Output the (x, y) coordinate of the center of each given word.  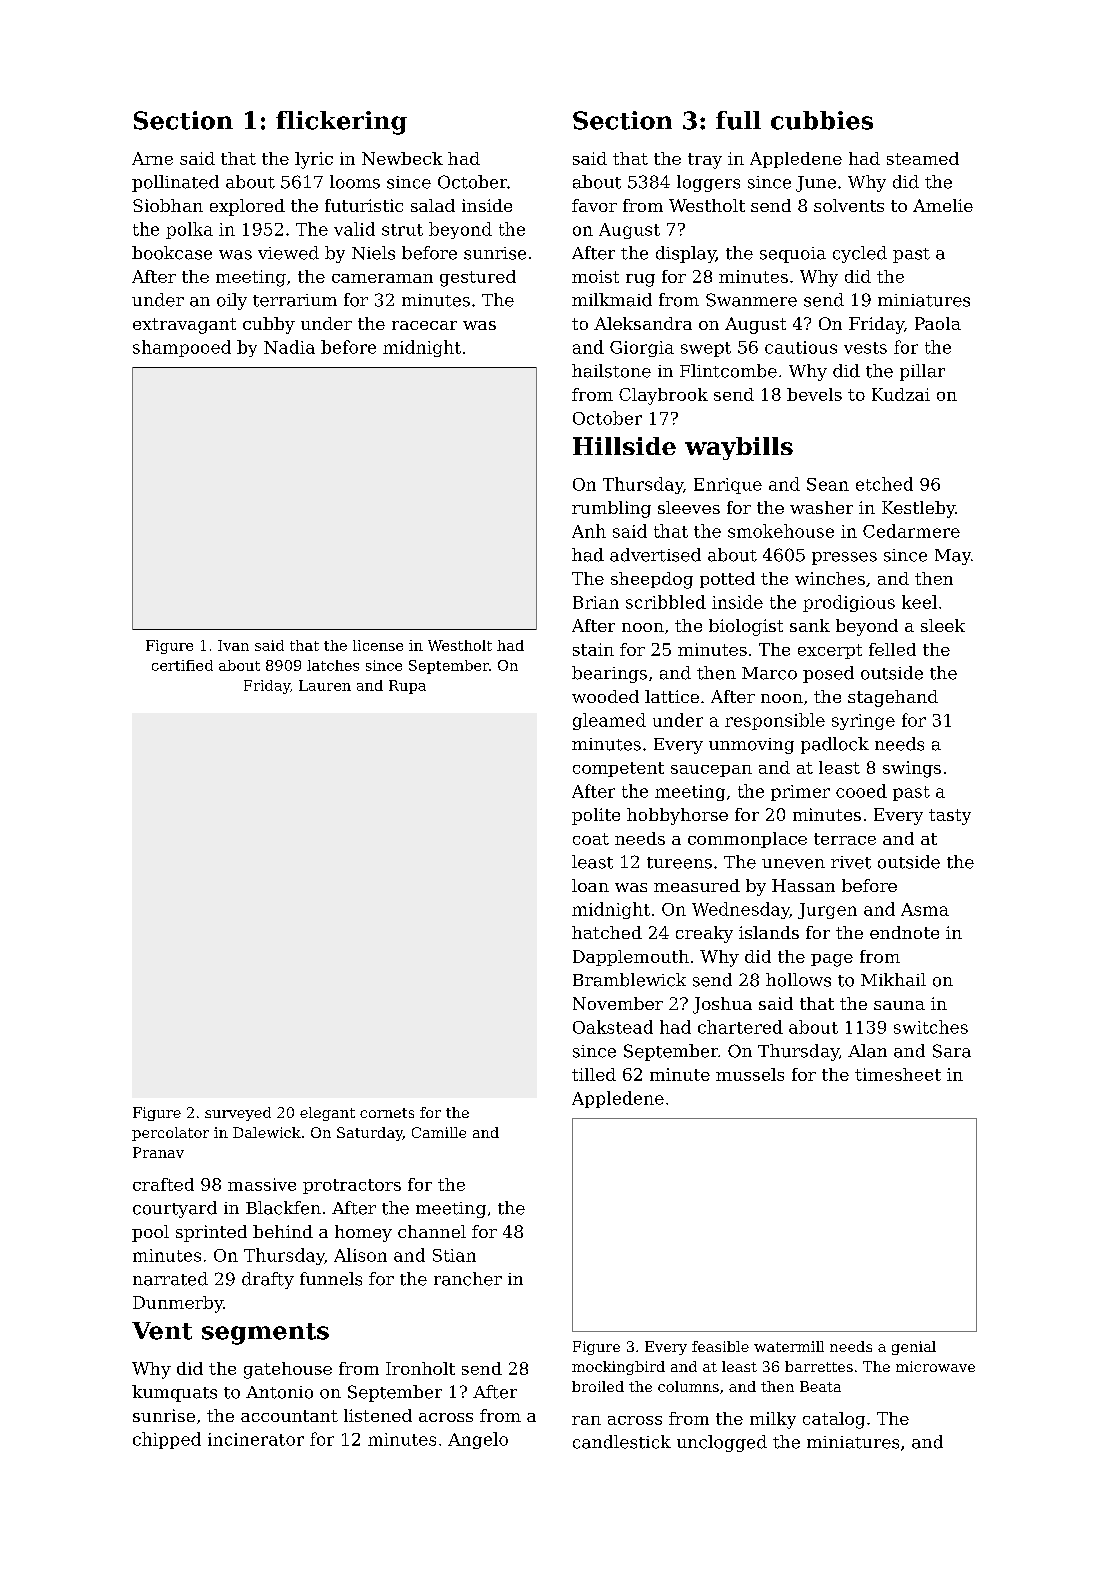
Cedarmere (911, 531)
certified (182, 665)
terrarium (295, 300)
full (738, 120)
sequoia (793, 255)
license (378, 645)
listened (378, 1415)
